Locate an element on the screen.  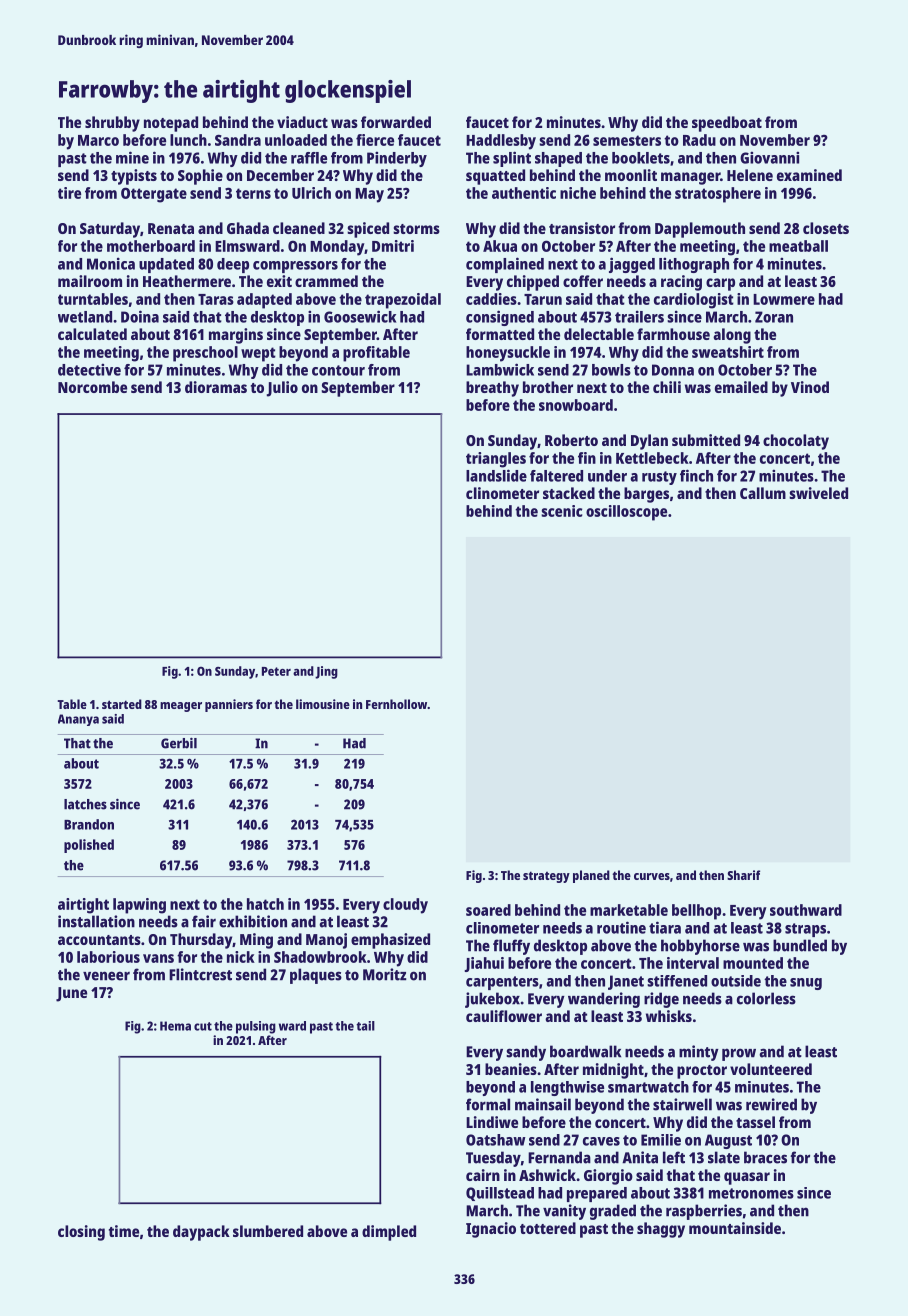
hatch is located at coordinates (265, 904).
